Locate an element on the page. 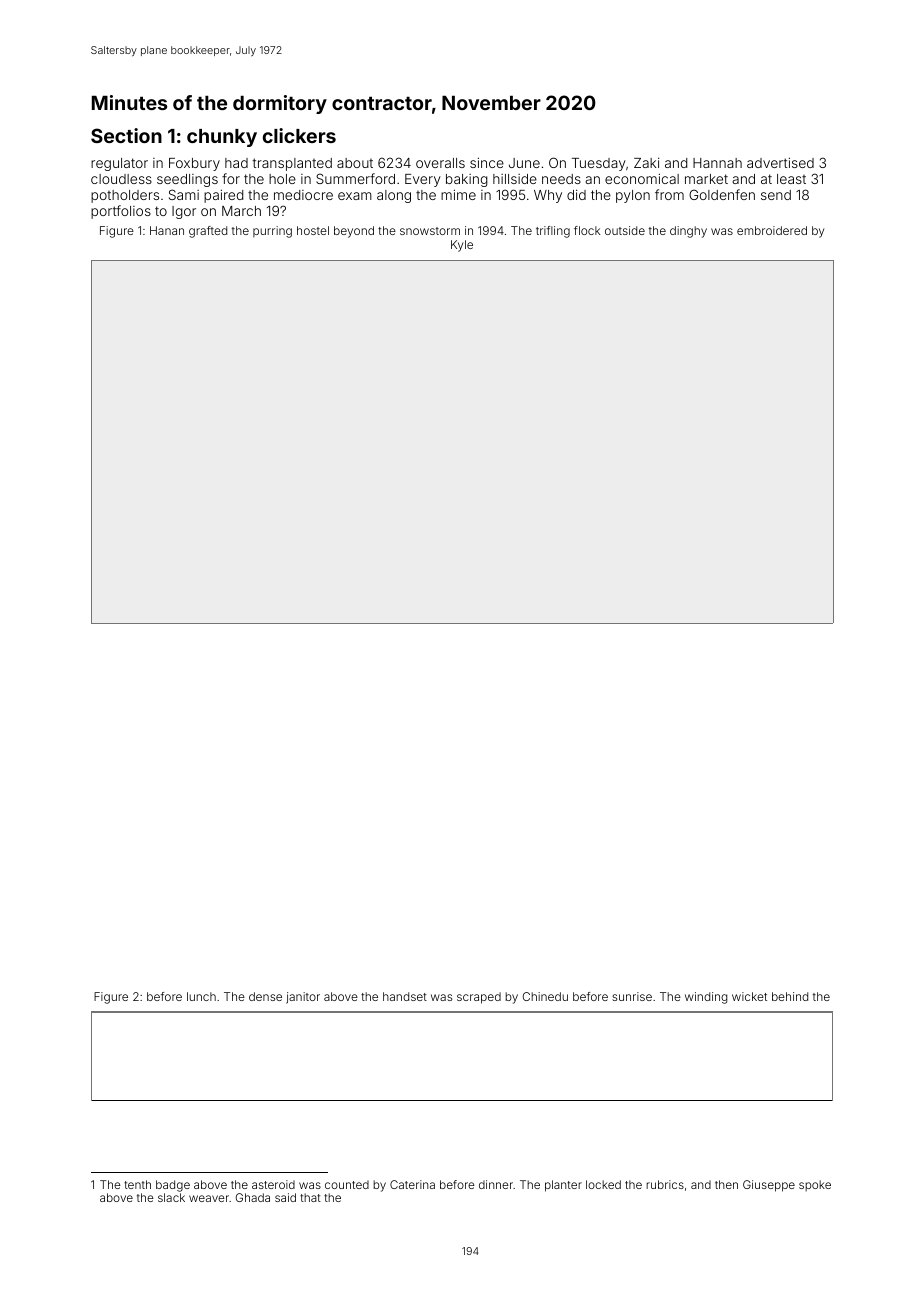 This image has width=924, height=1308. portfolios is located at coordinates (121, 212).
